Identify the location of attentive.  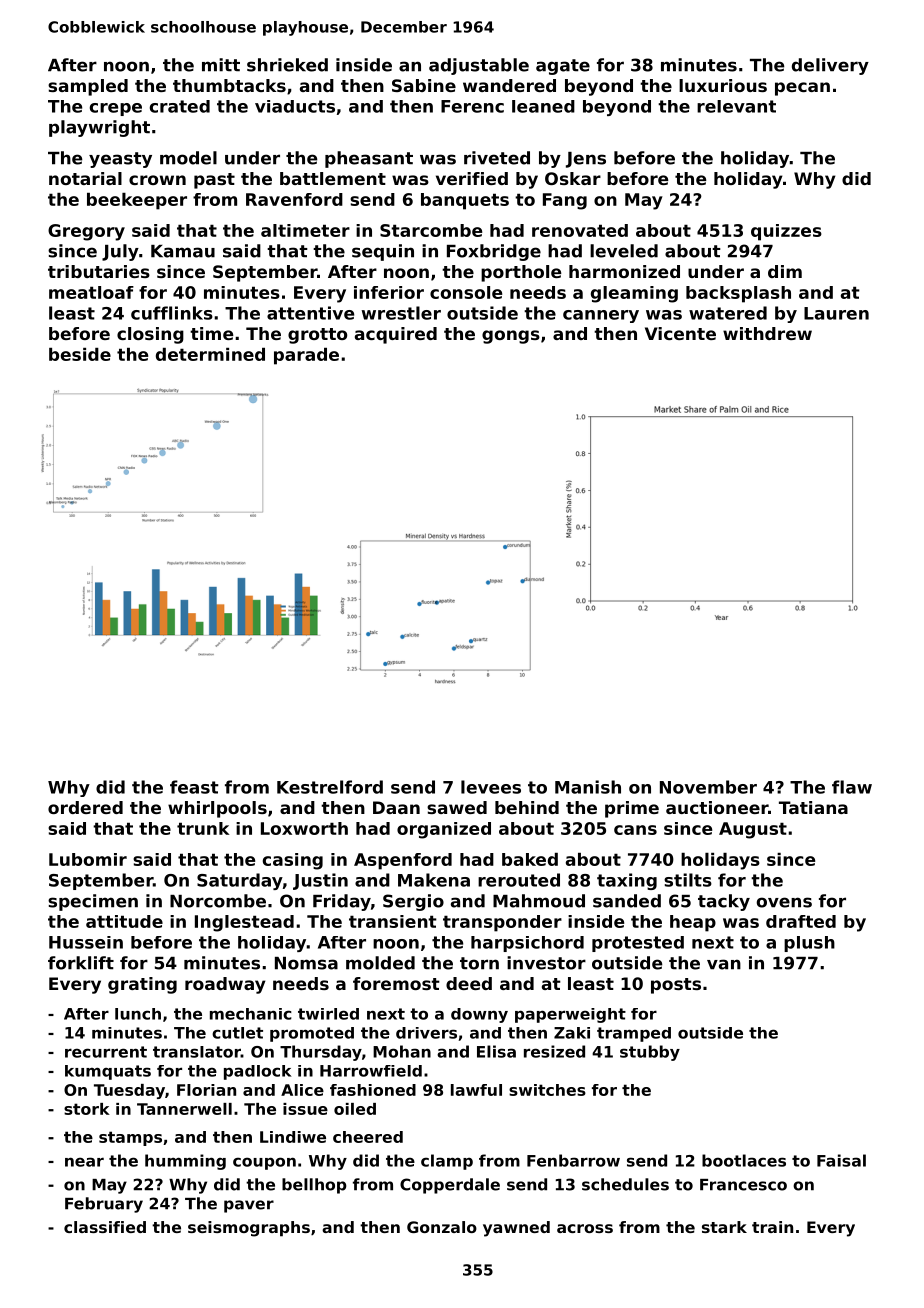
(310, 313).
